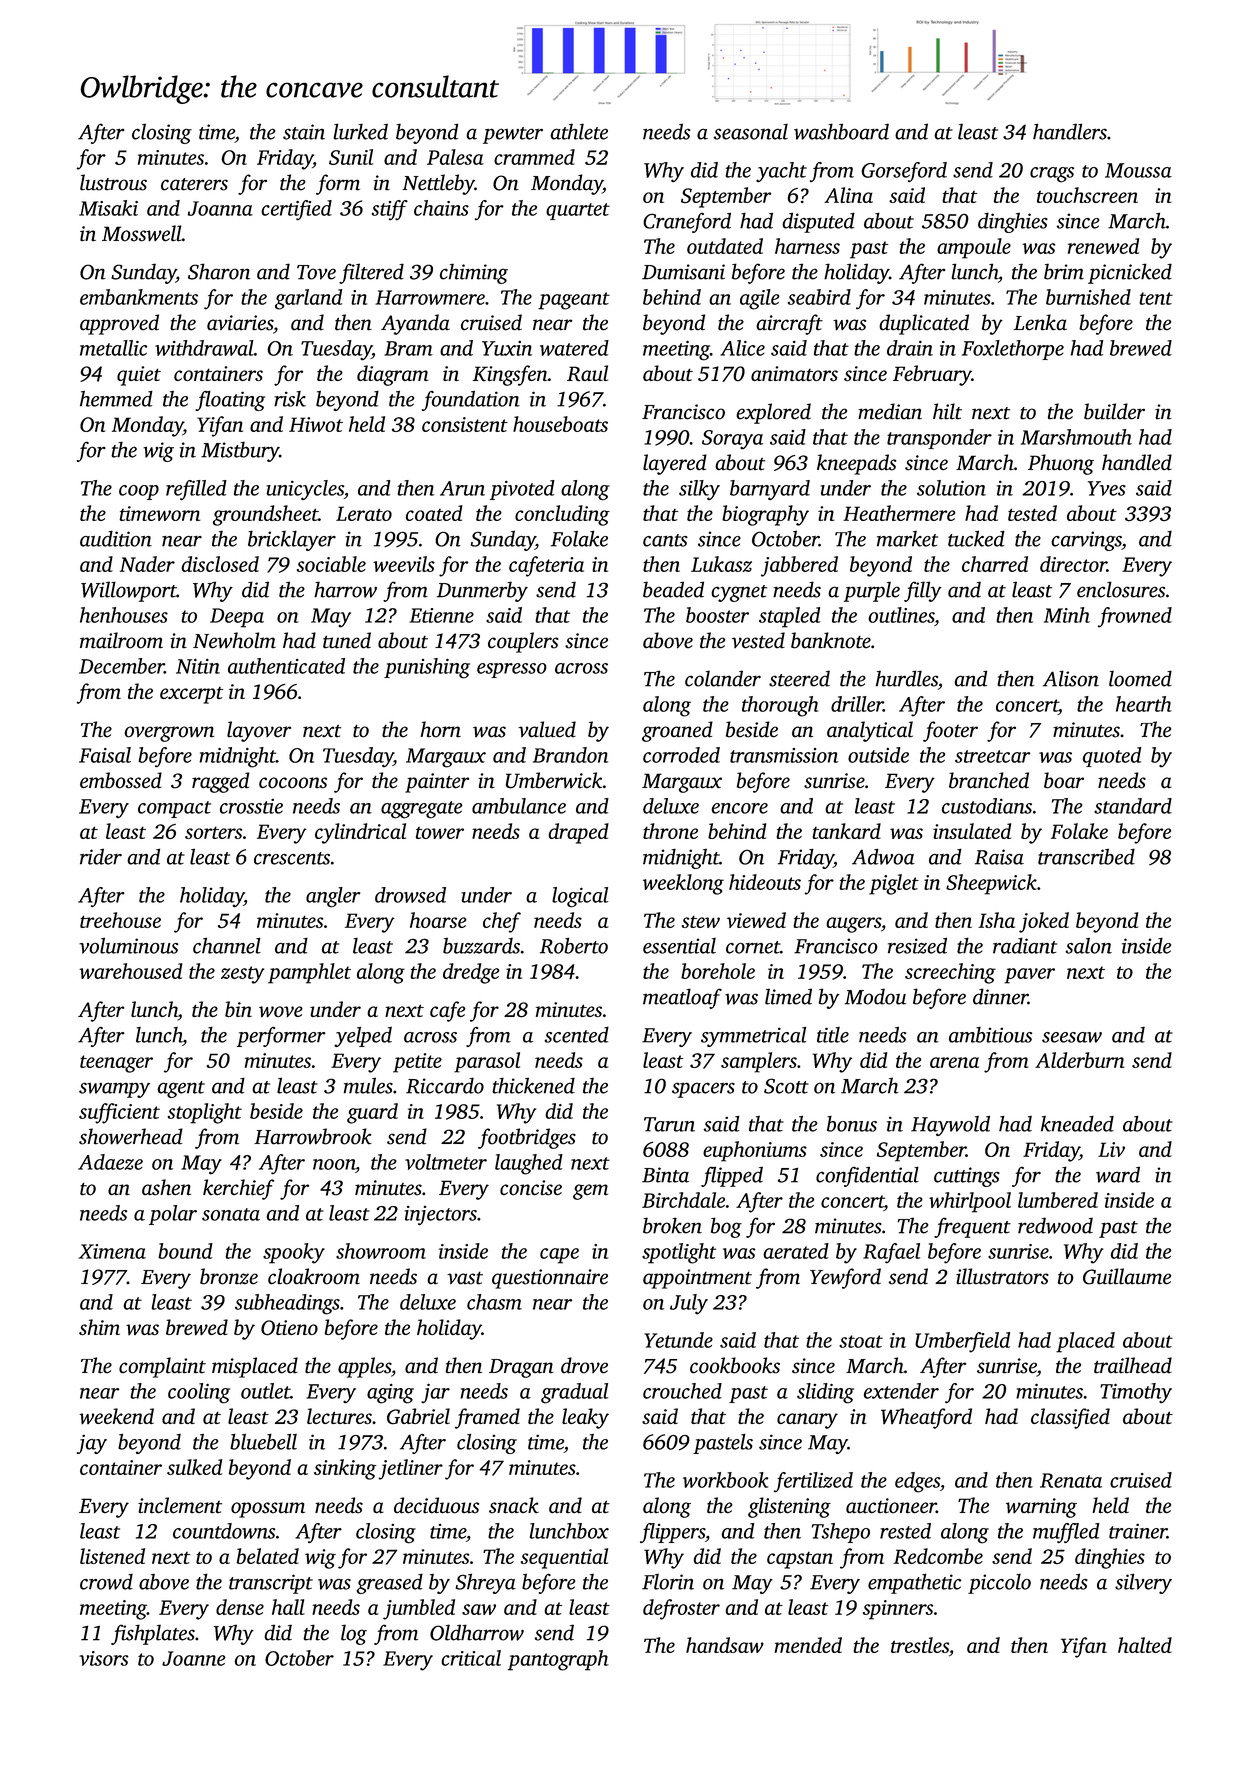  I want to click on athlete, so click(579, 131).
